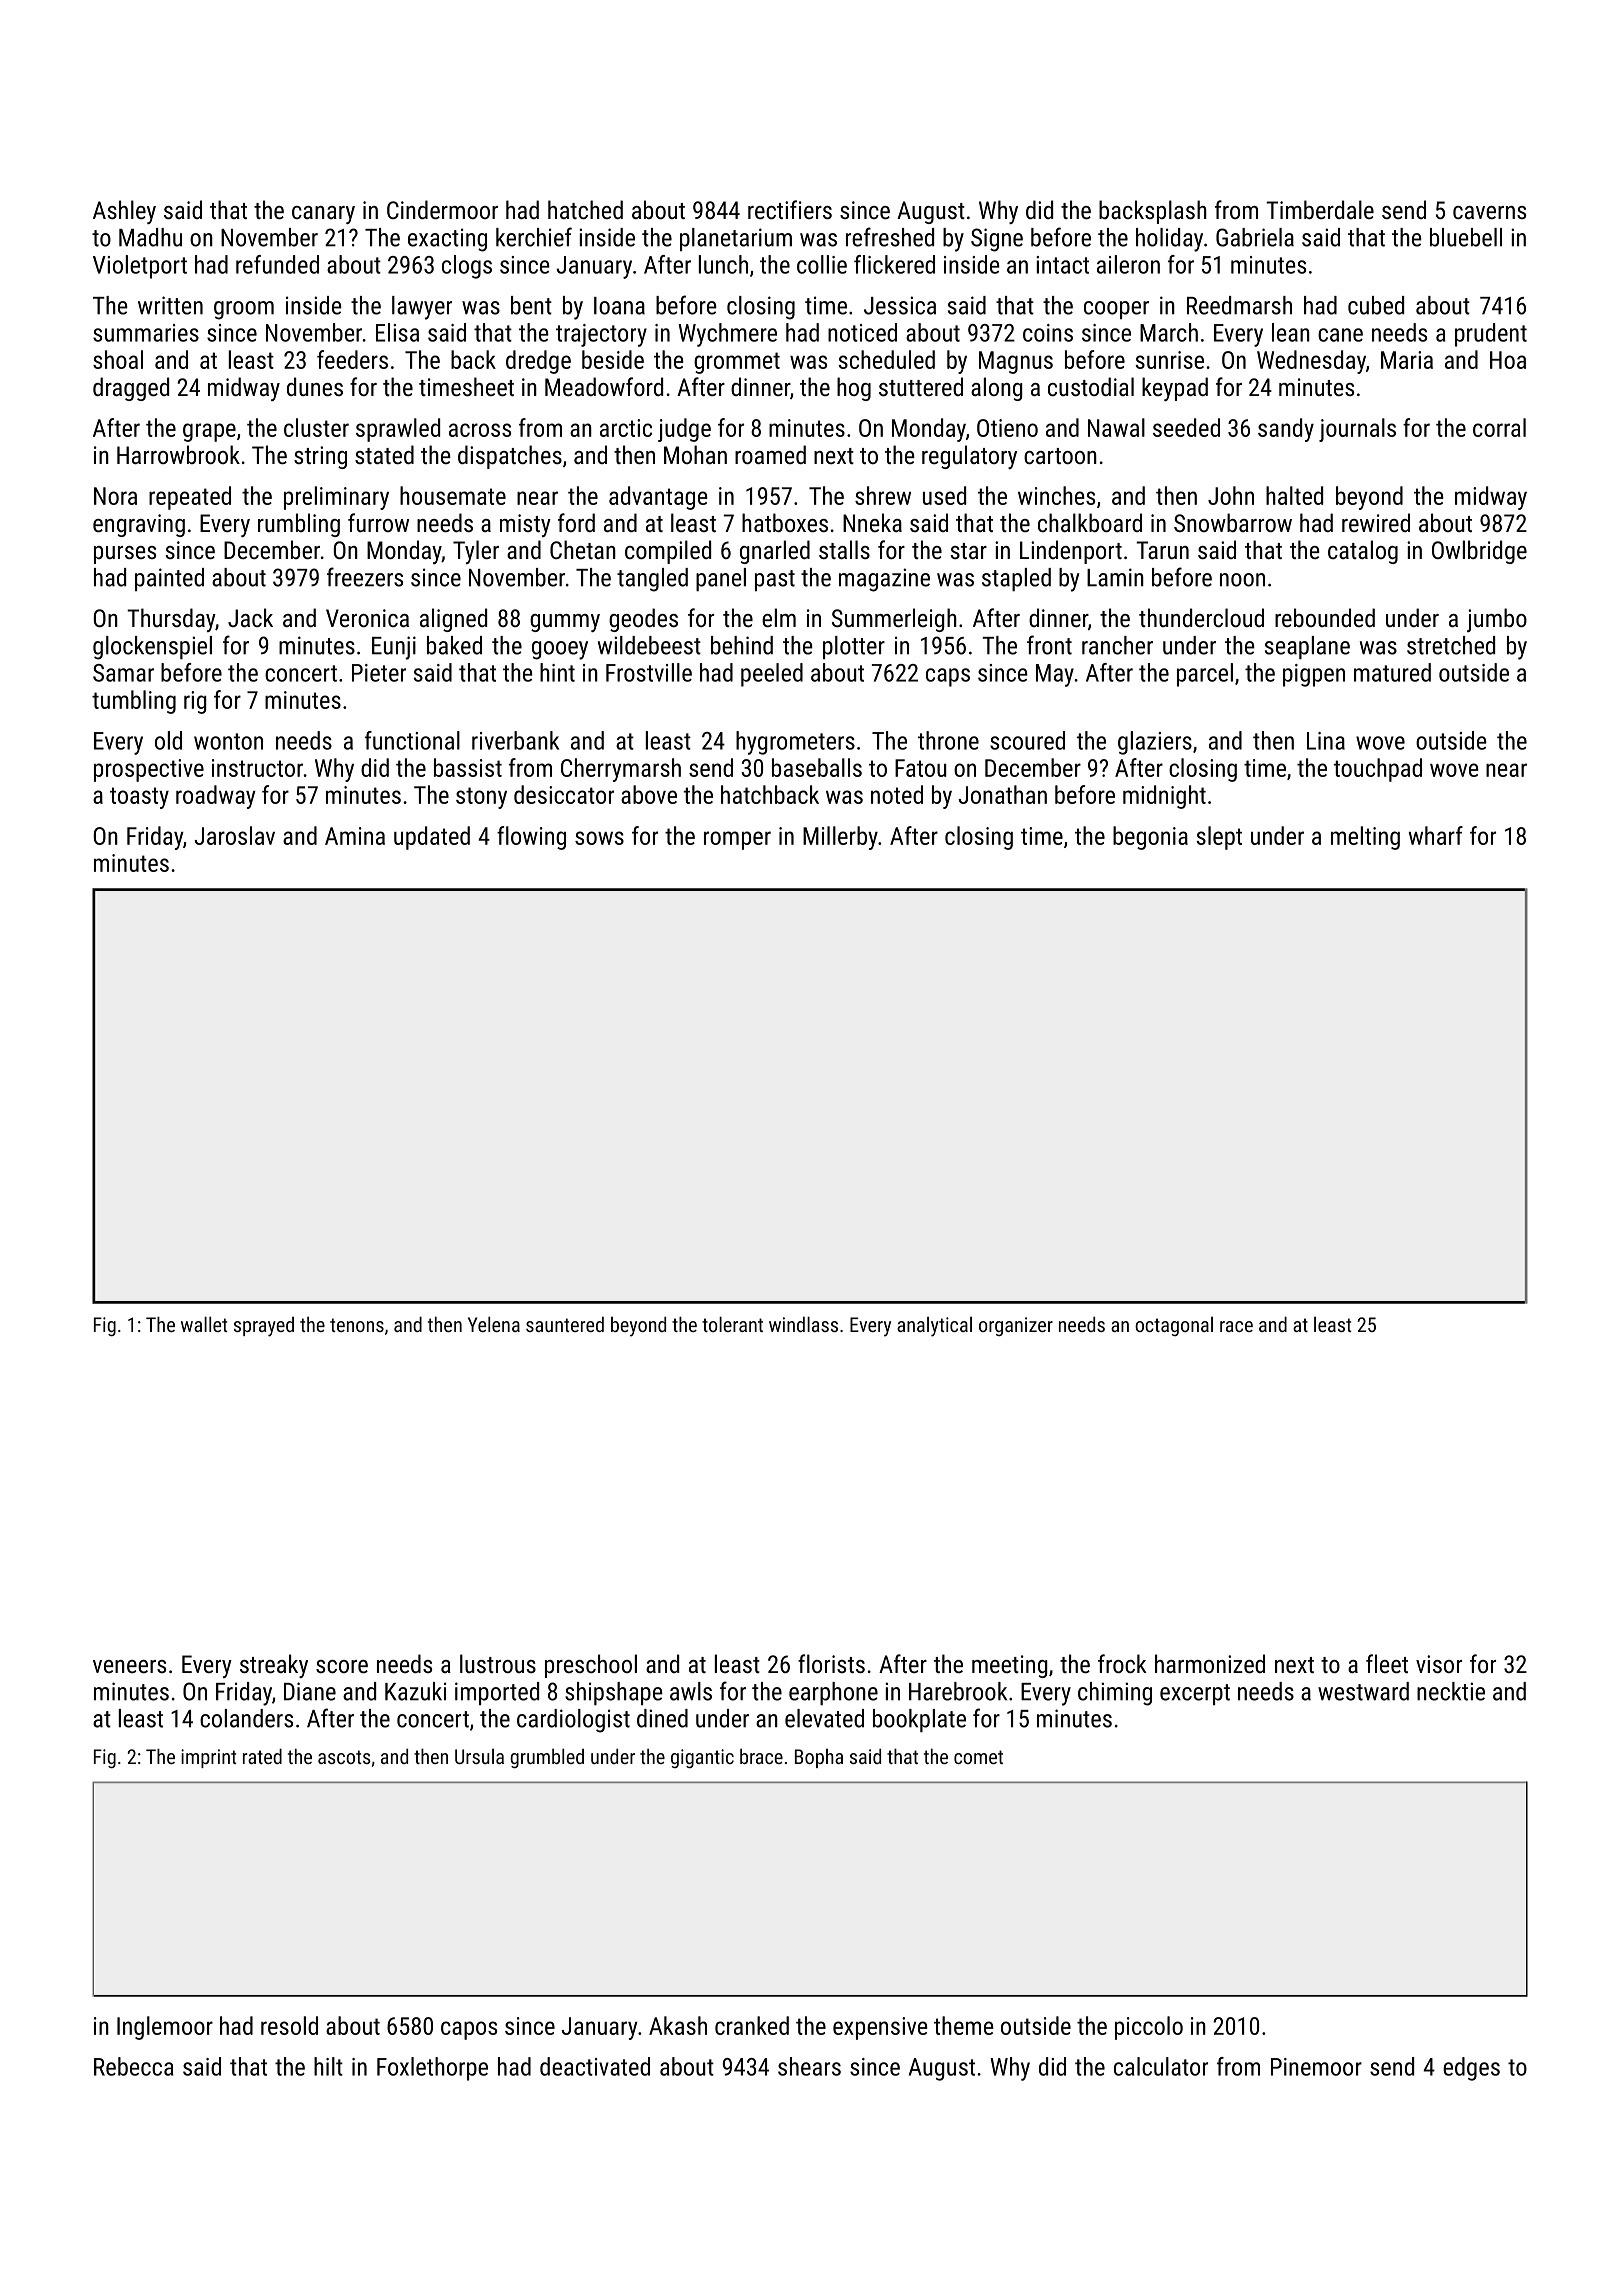 The height and width of the screenshot is (2292, 1620). What do you see at coordinates (1174, 1326) in the screenshot?
I see `octagonal` at bounding box center [1174, 1326].
